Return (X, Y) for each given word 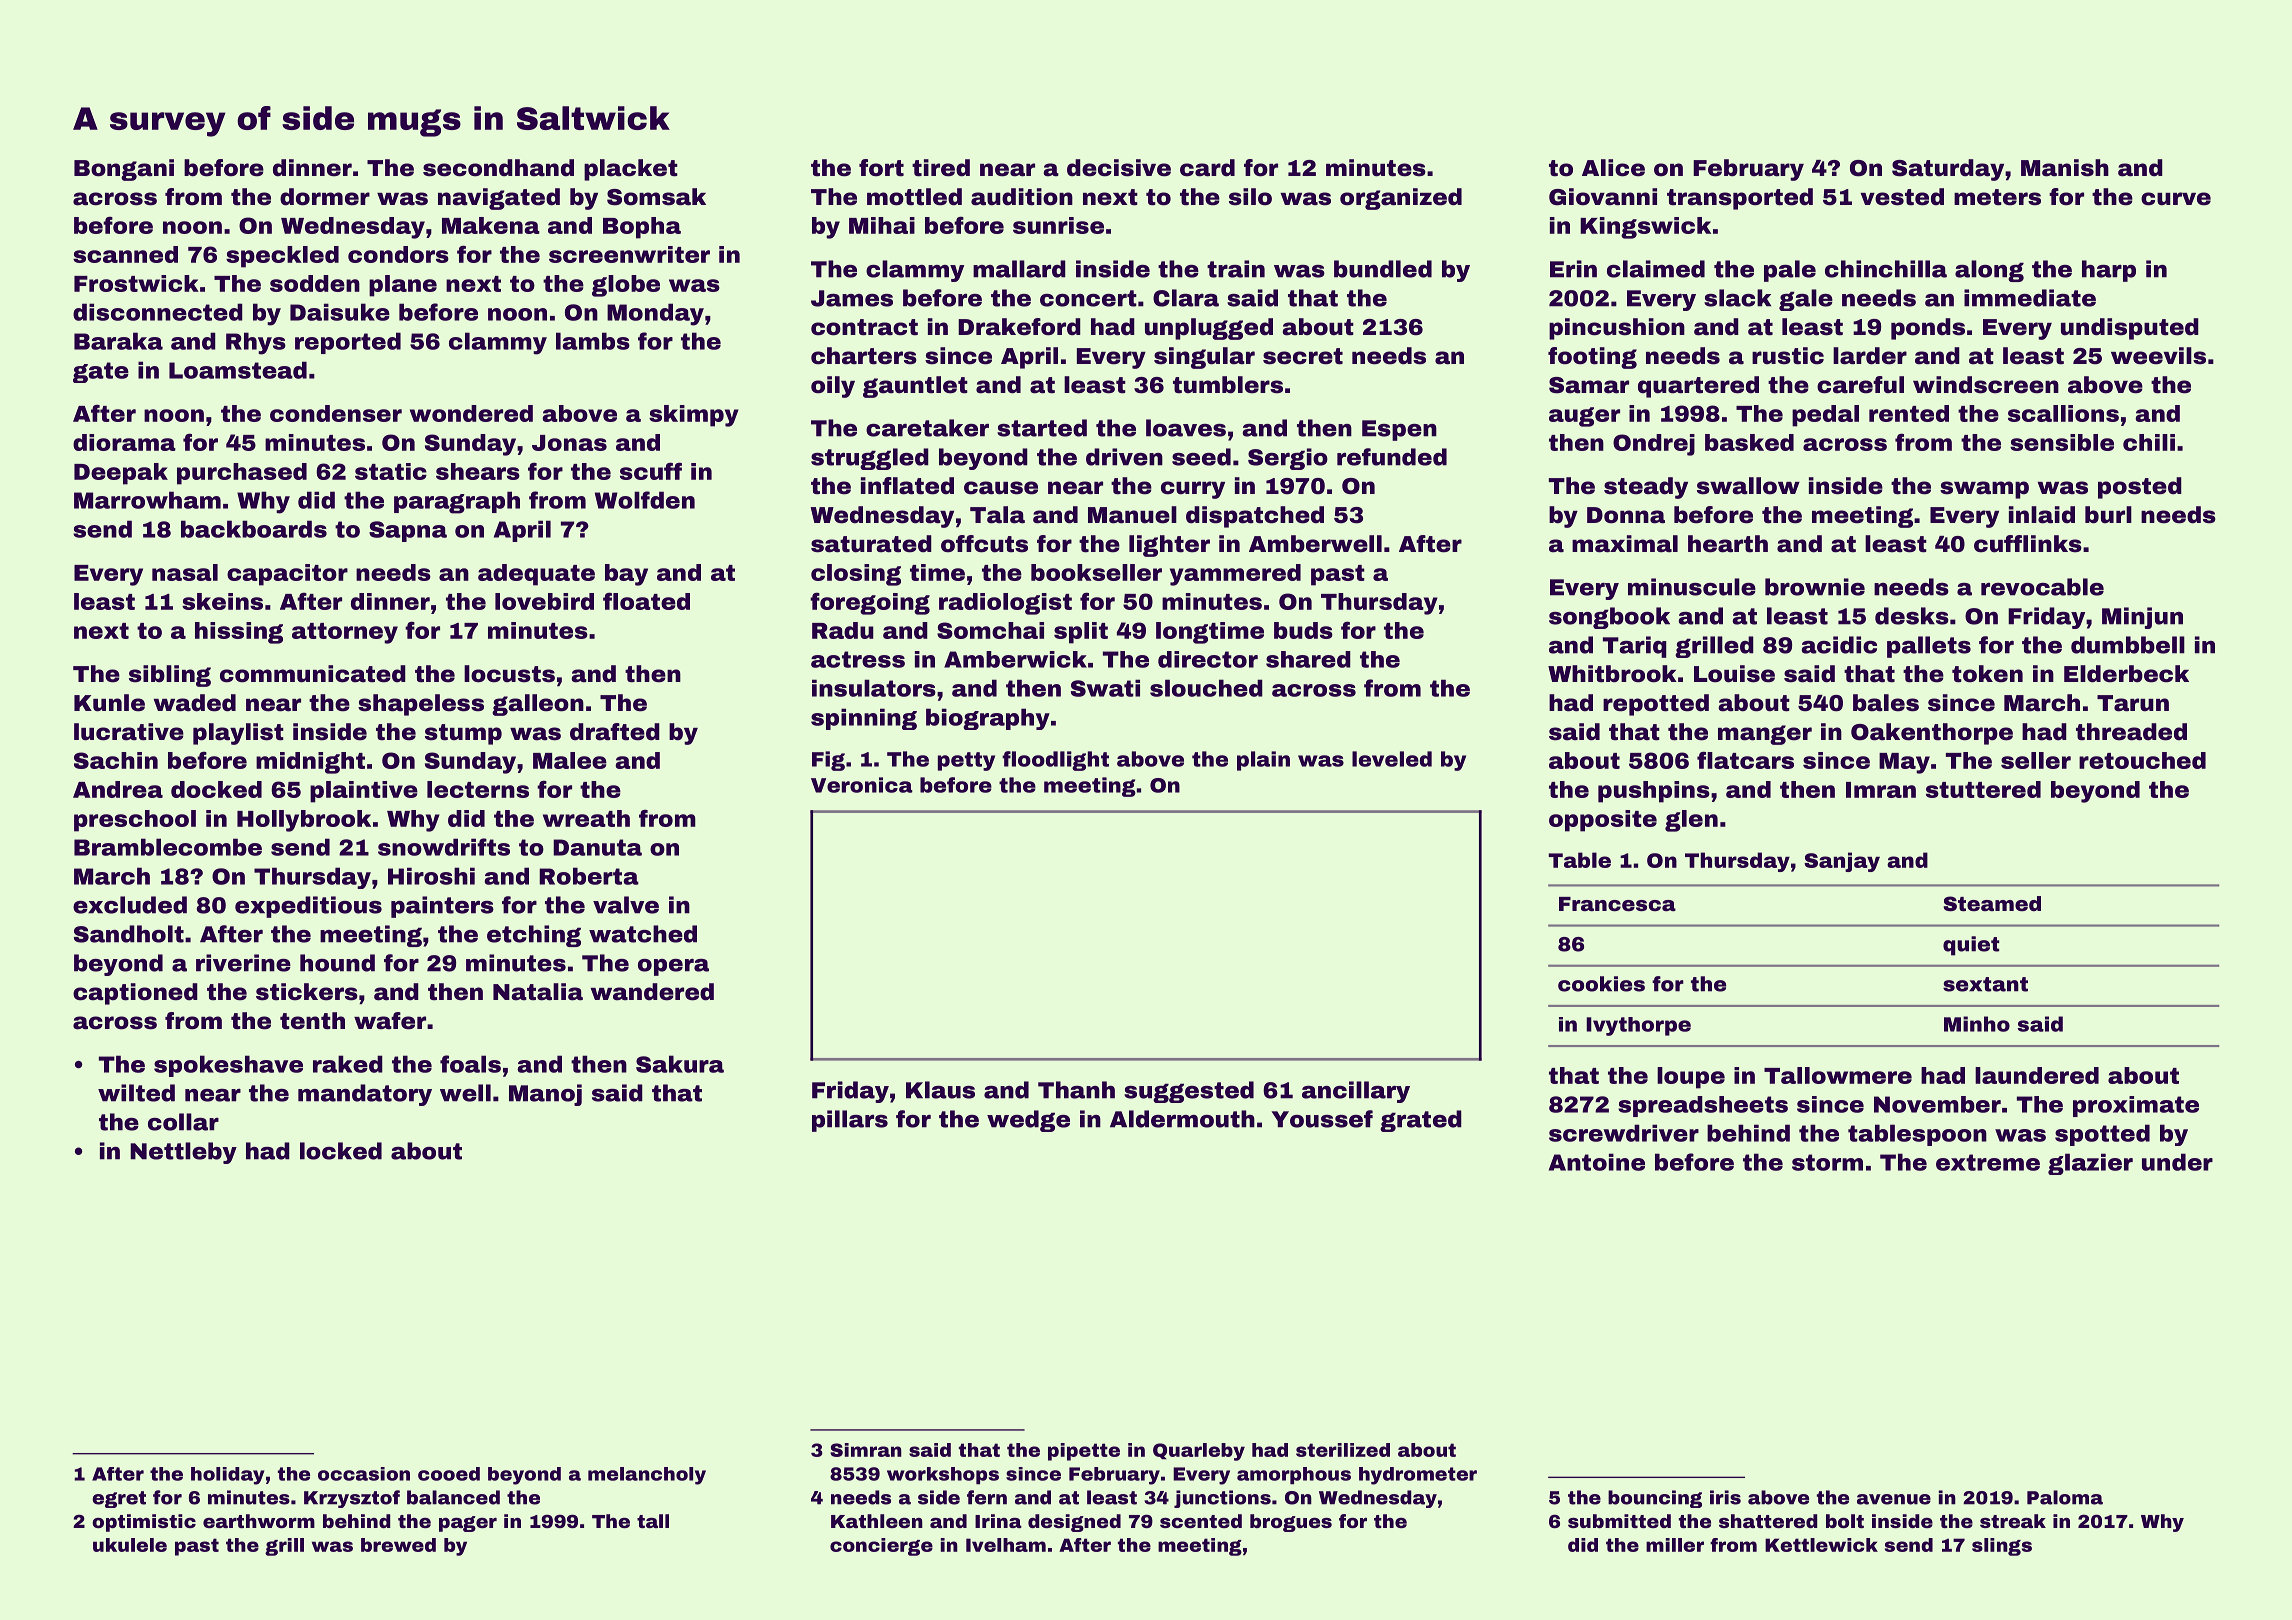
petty (966, 761)
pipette (1084, 1452)
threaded (2131, 732)
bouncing (1655, 1499)
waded (195, 703)
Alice (1613, 168)
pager (468, 1524)
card (1207, 168)
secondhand (498, 168)
